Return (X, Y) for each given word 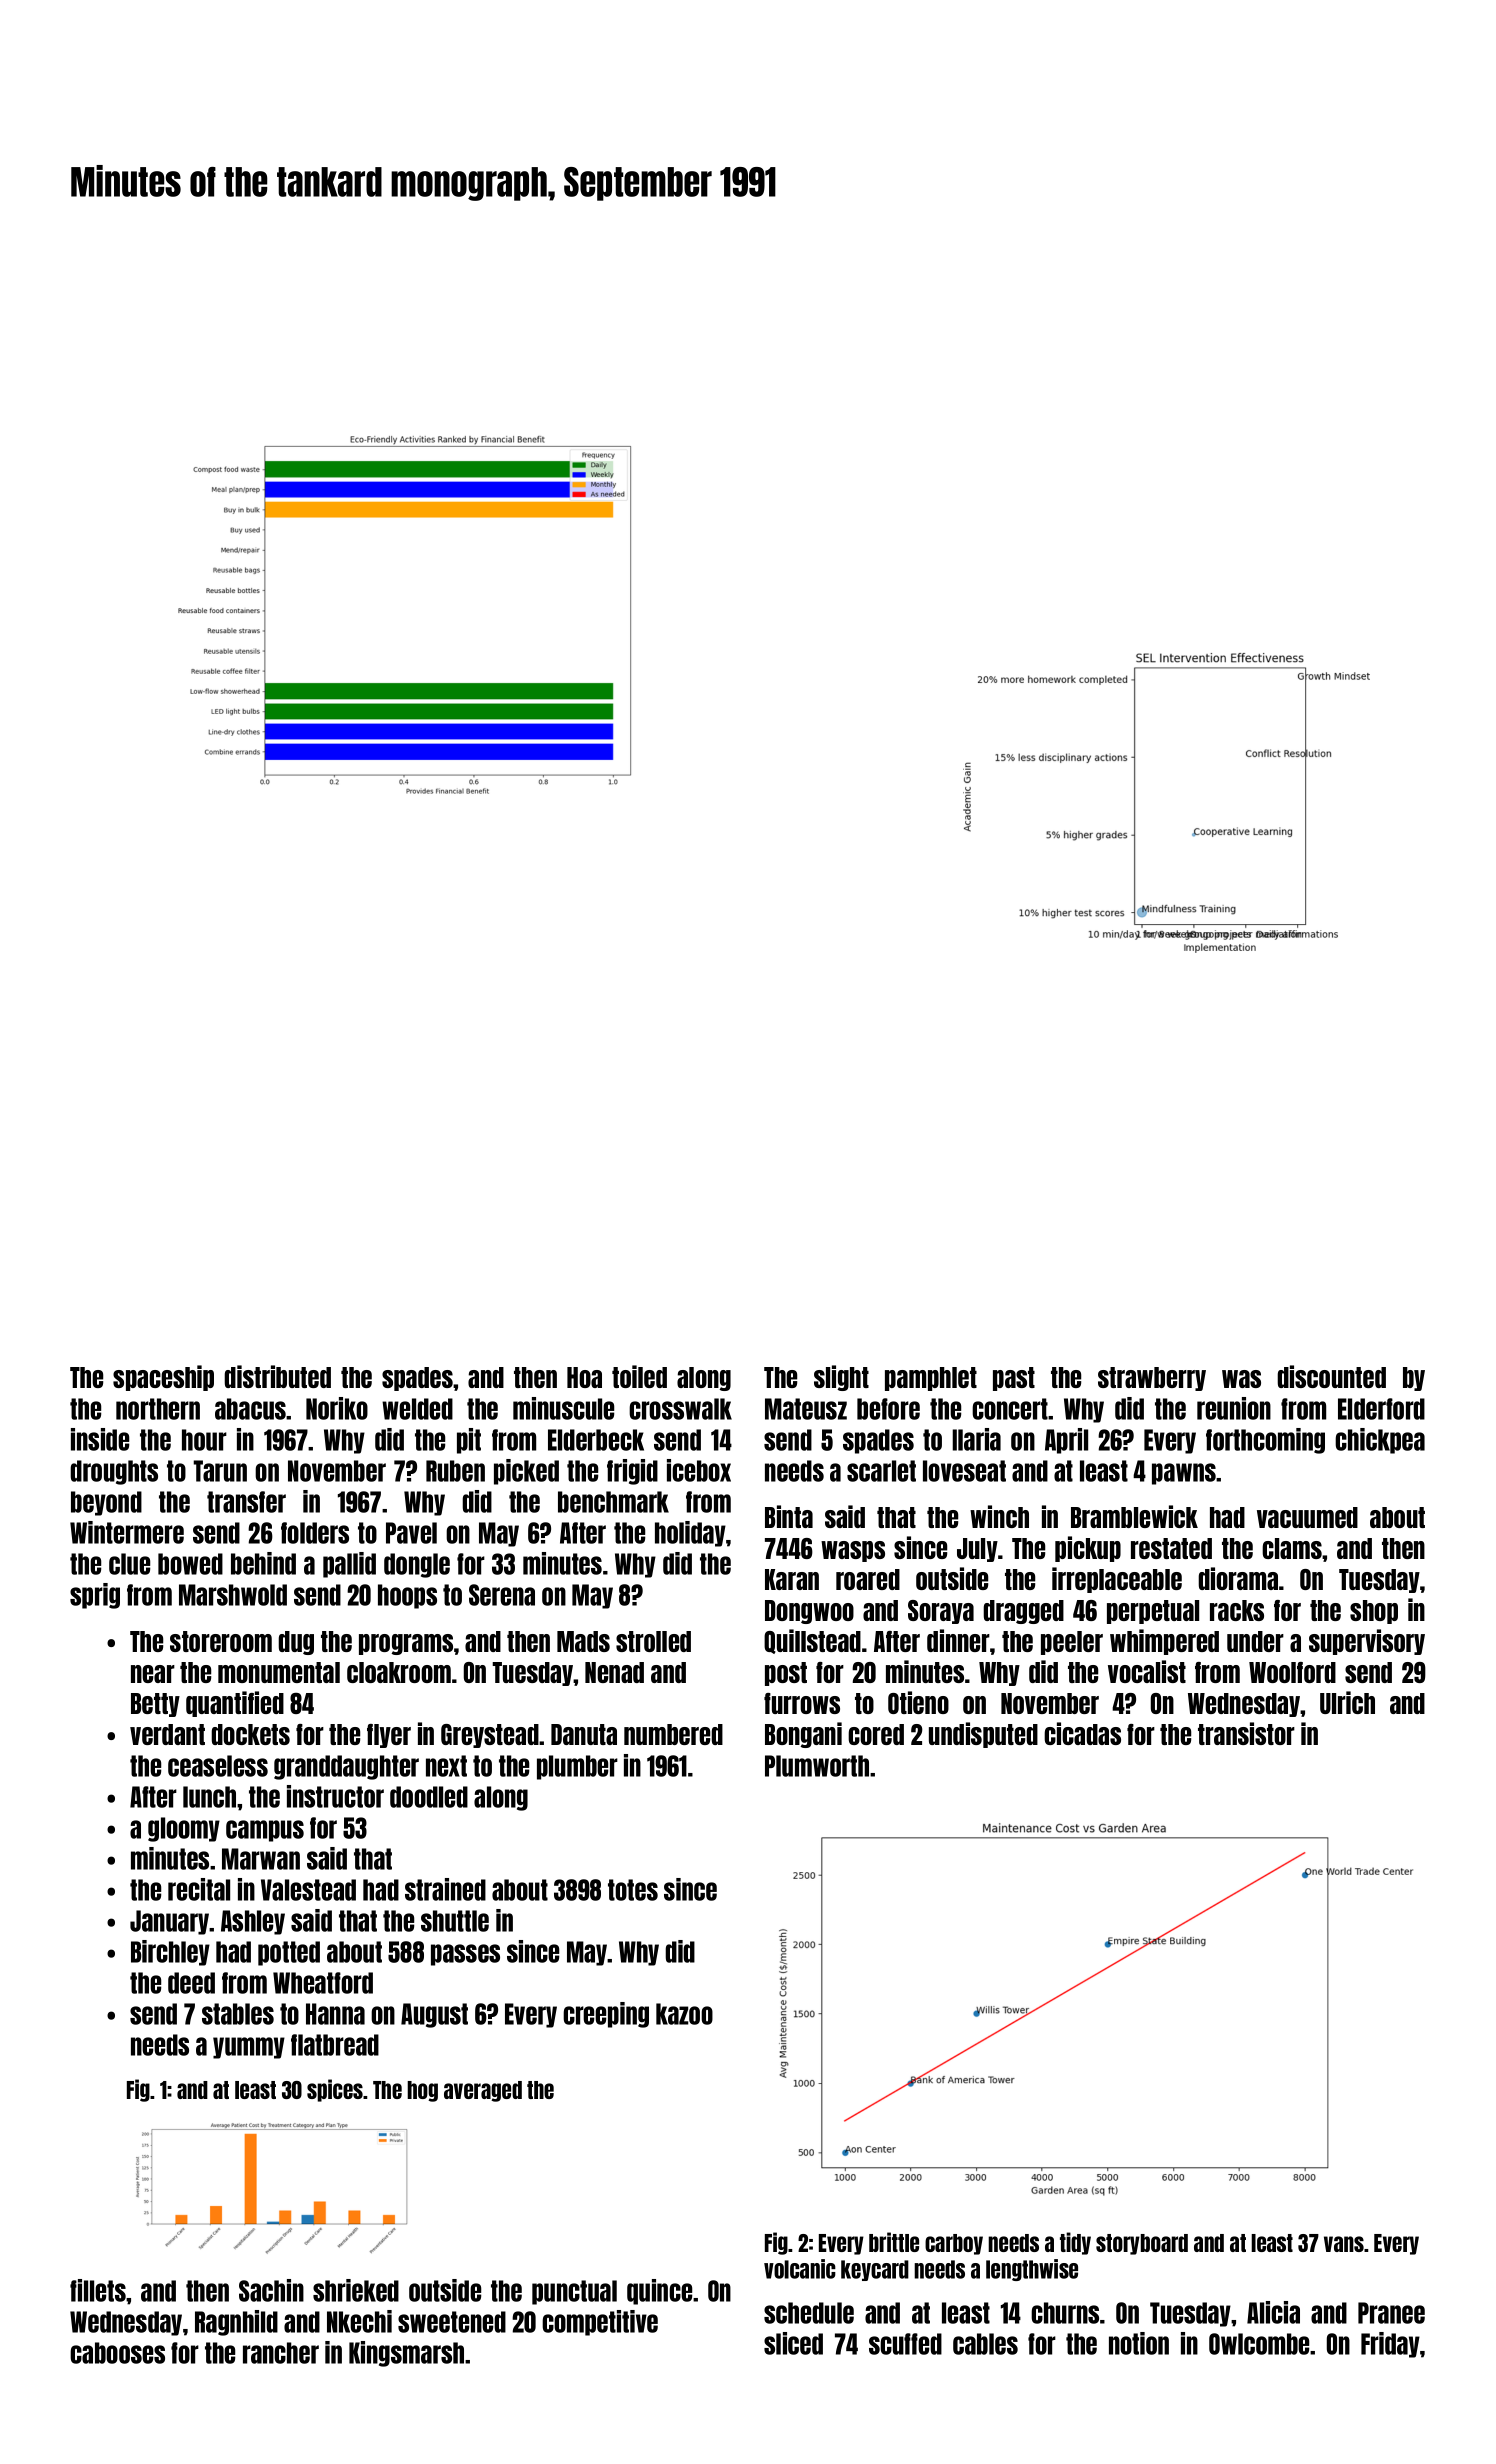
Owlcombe (1259, 2344)
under (1255, 1641)
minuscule (563, 1408)
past (1014, 1379)
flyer (389, 1736)
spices (335, 2090)
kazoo (684, 2014)
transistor (1246, 1733)
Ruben (455, 1471)
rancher (281, 2353)
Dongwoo (809, 1612)
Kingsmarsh (406, 2354)
